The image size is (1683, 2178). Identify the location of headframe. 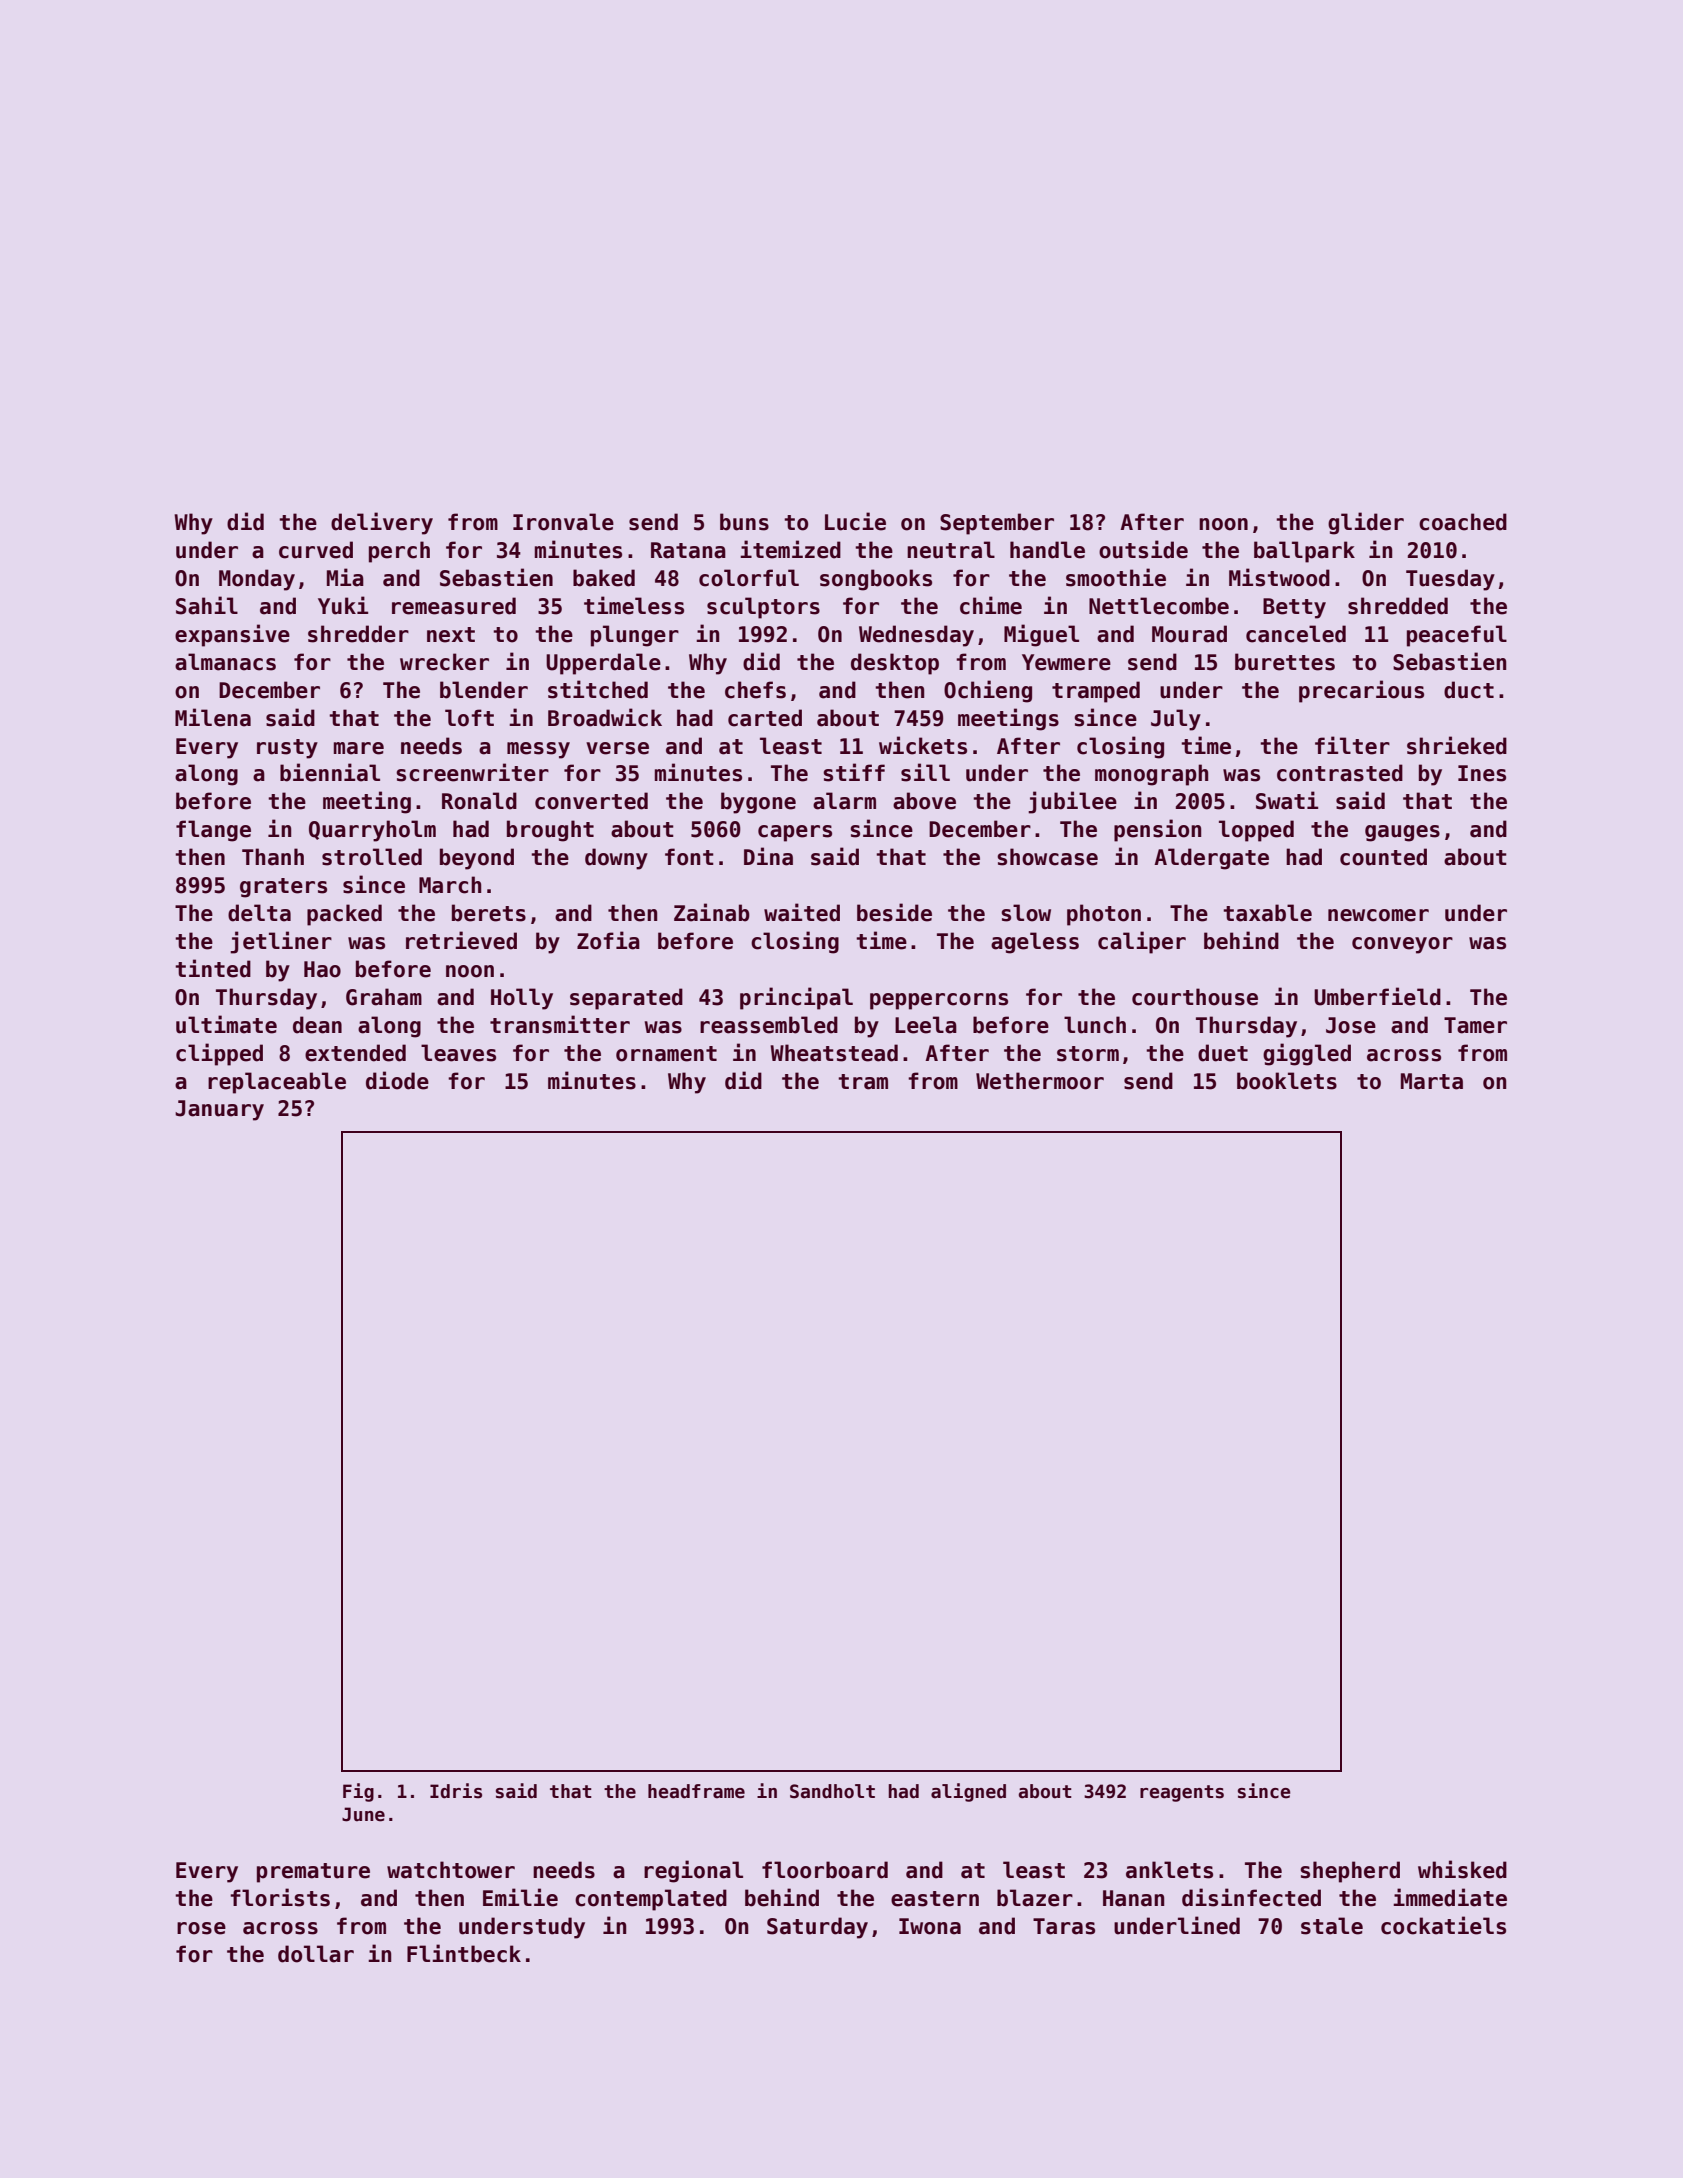
(696, 1791).
